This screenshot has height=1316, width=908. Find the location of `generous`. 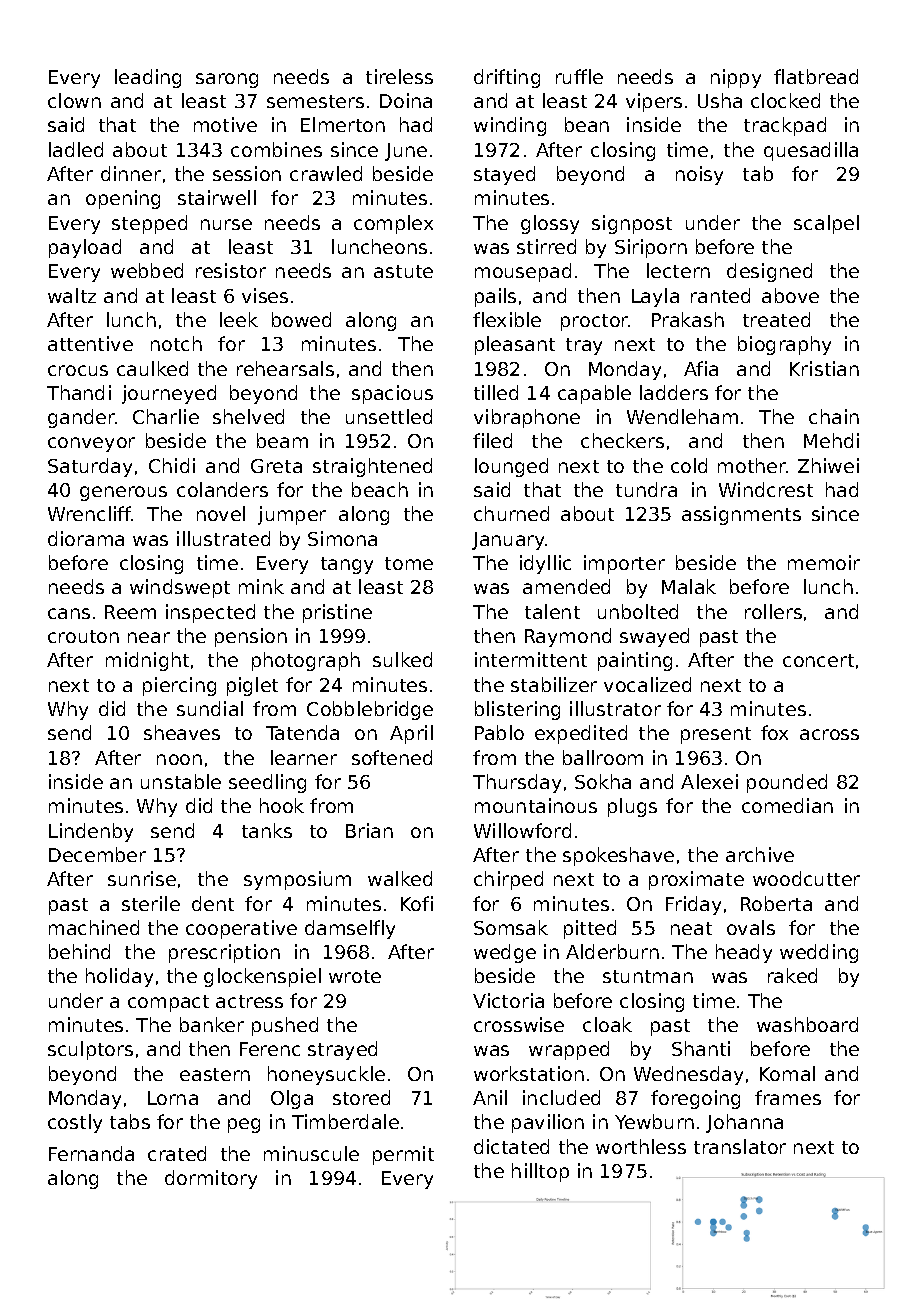

generous is located at coordinates (123, 493).
